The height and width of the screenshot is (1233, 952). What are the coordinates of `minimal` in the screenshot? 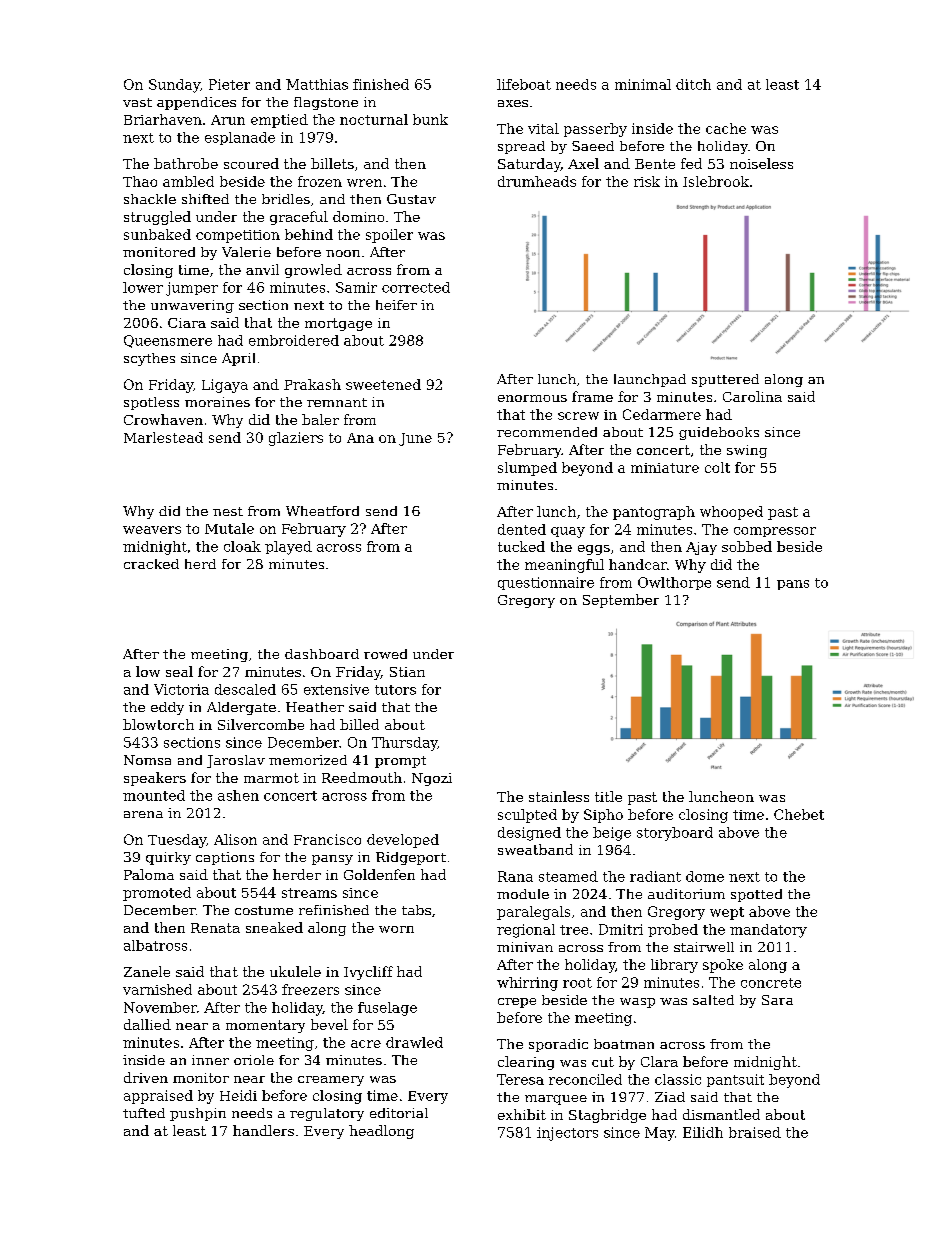 It's located at (643, 84).
